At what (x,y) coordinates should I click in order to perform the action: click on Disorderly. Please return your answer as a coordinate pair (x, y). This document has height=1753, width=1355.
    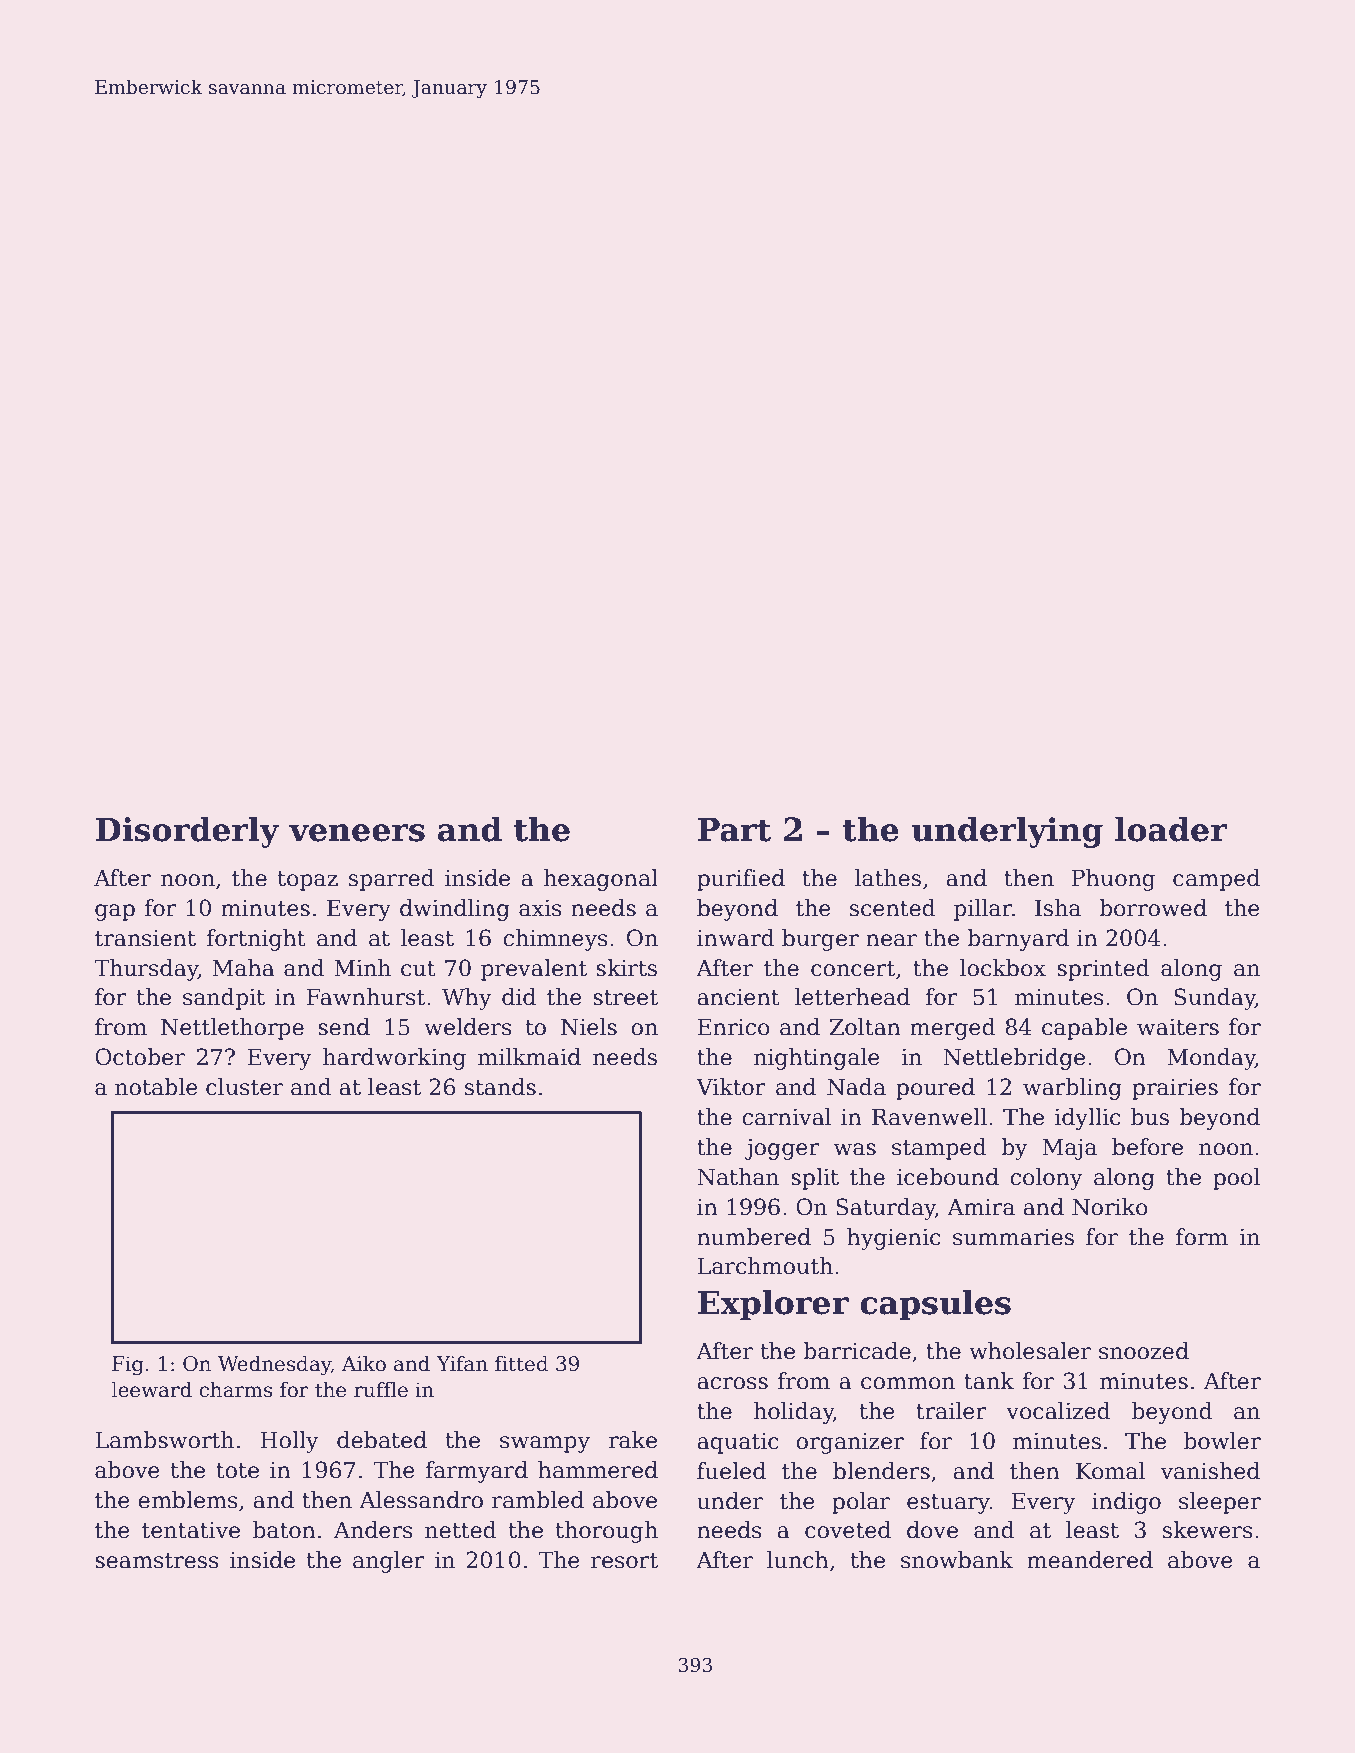
    Looking at the image, I should click on (187, 832).
